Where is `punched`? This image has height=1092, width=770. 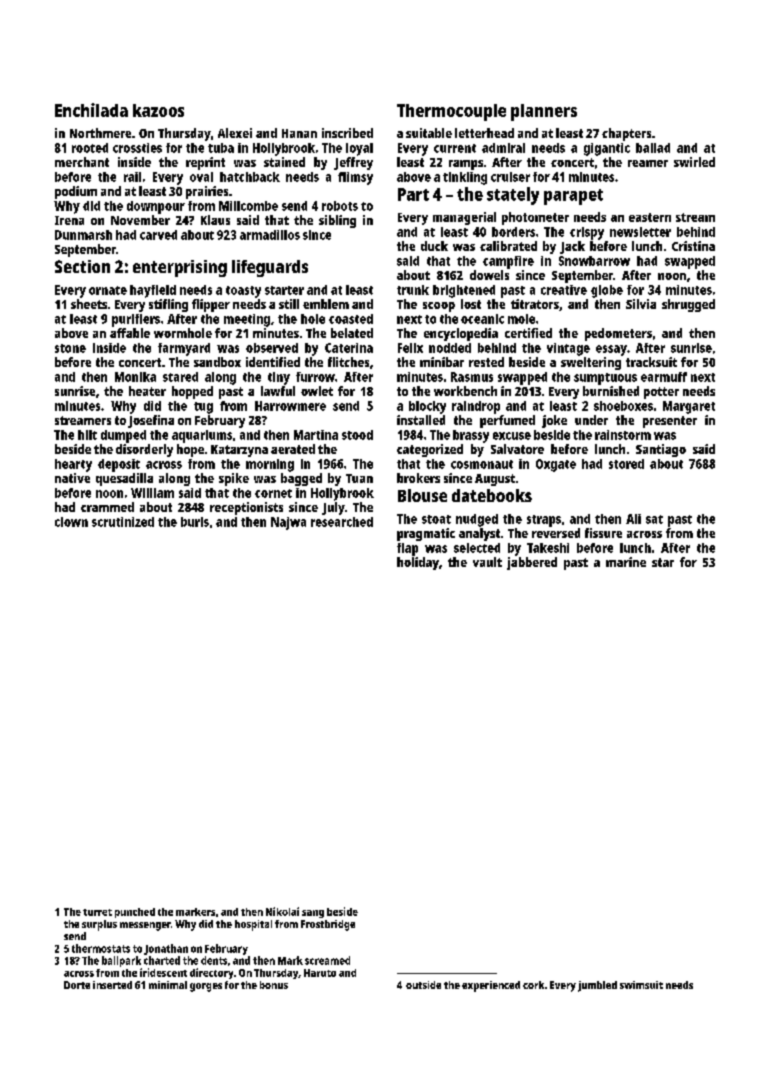 punched is located at coordinates (135, 913).
